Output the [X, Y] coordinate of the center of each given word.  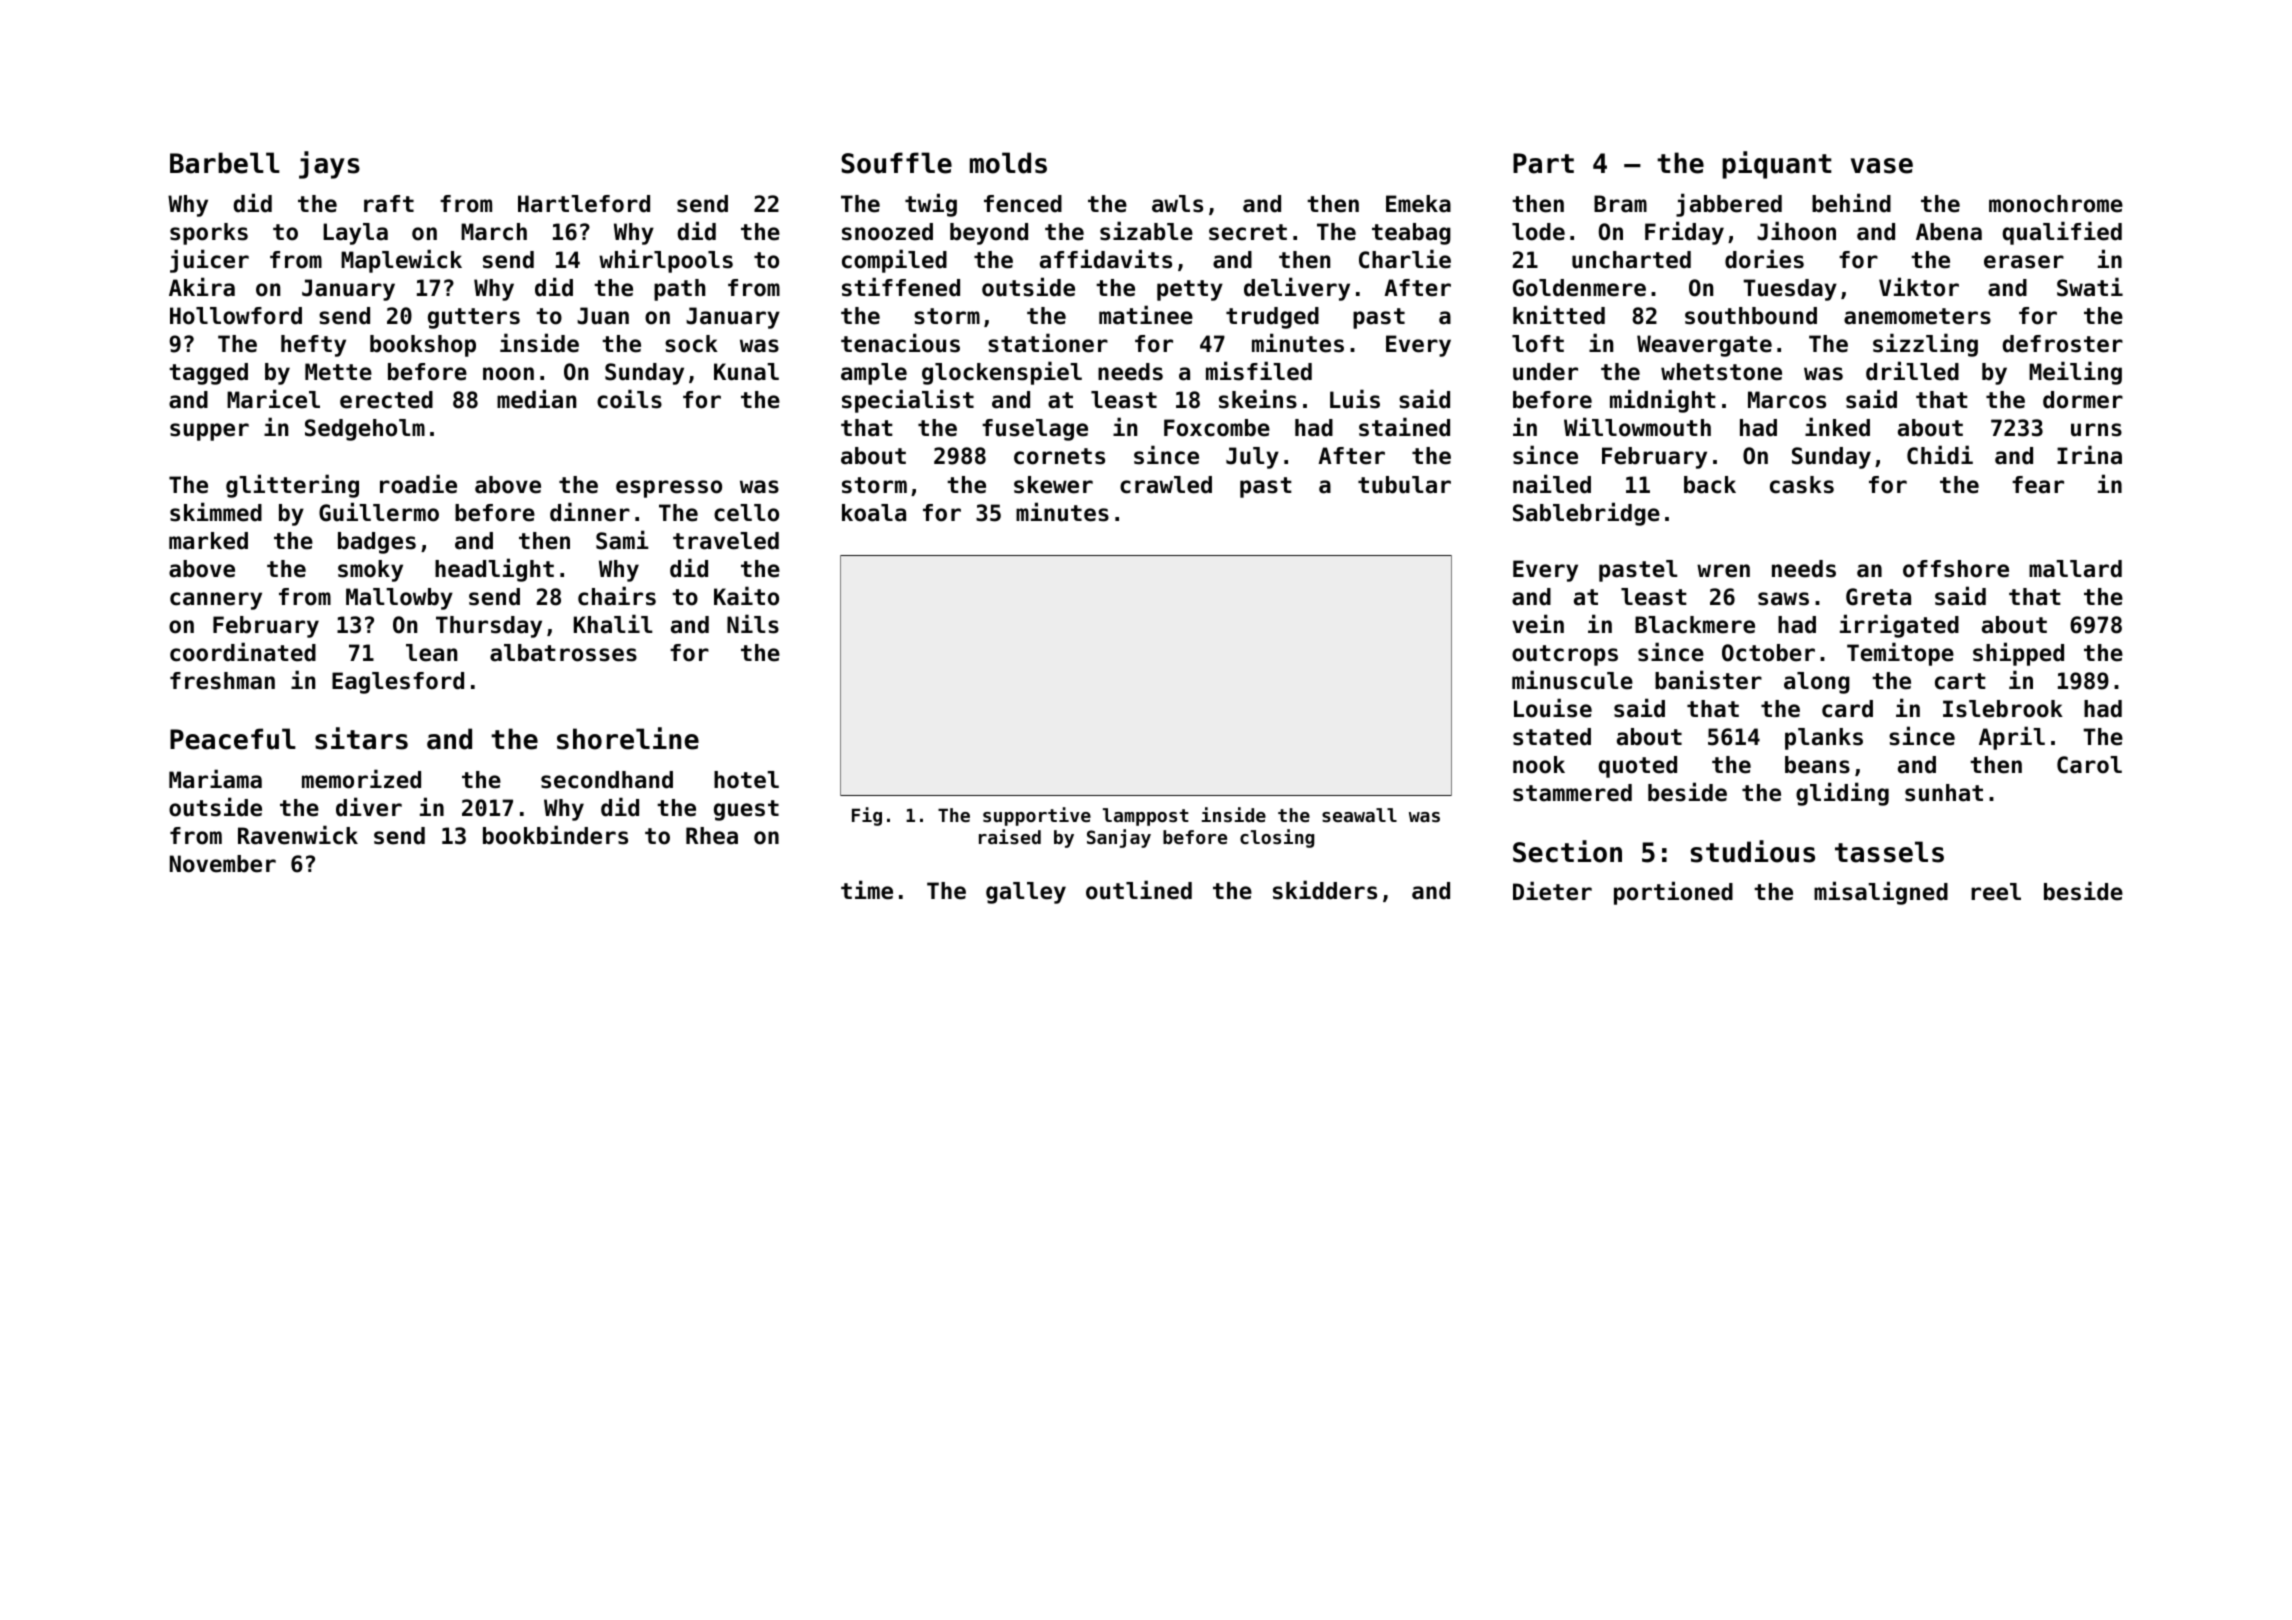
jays [329, 165]
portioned [1673, 893]
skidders [1325, 890]
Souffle [896, 163]
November [223, 864]
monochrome [2056, 204]
